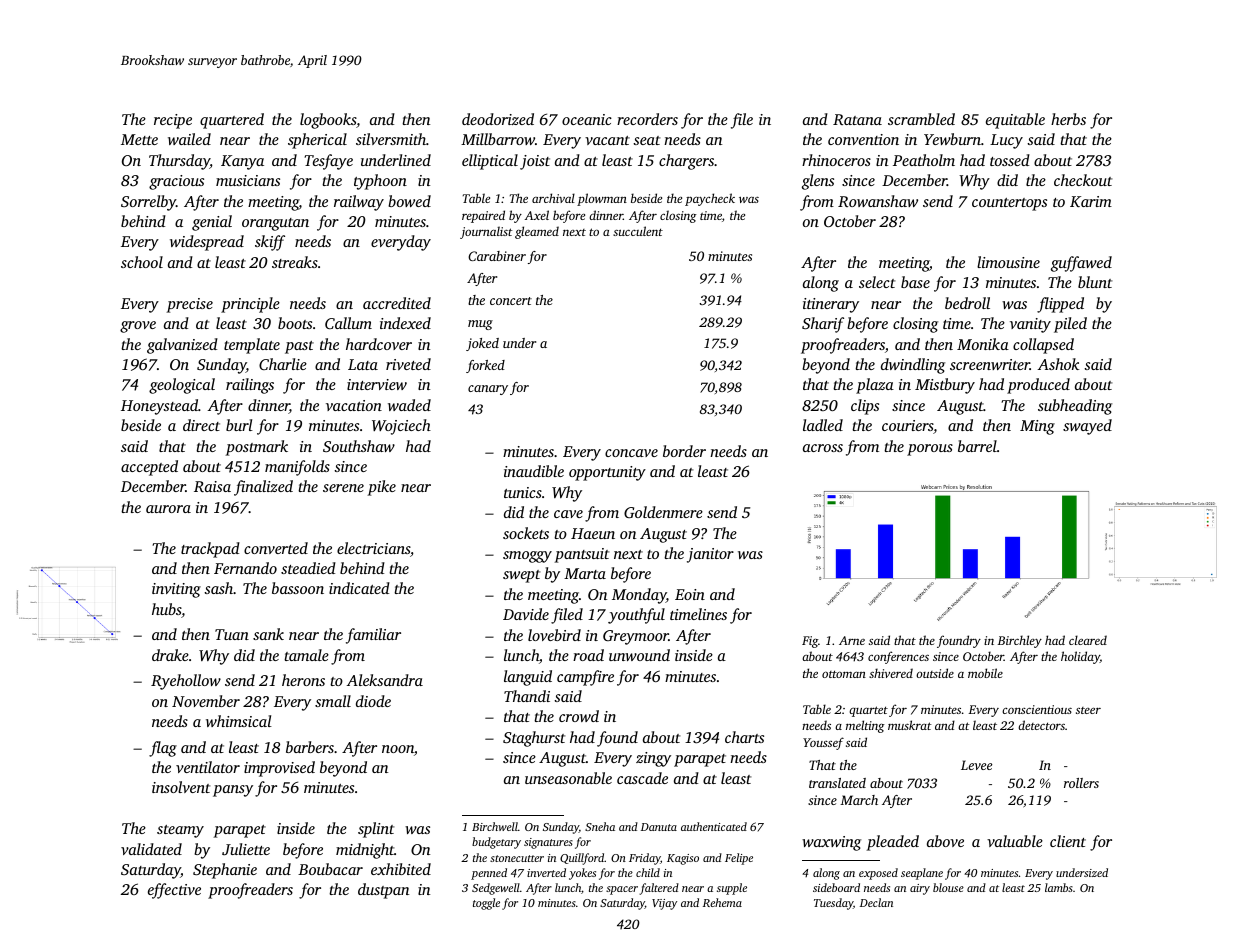  I want to click on grove, so click(138, 327).
